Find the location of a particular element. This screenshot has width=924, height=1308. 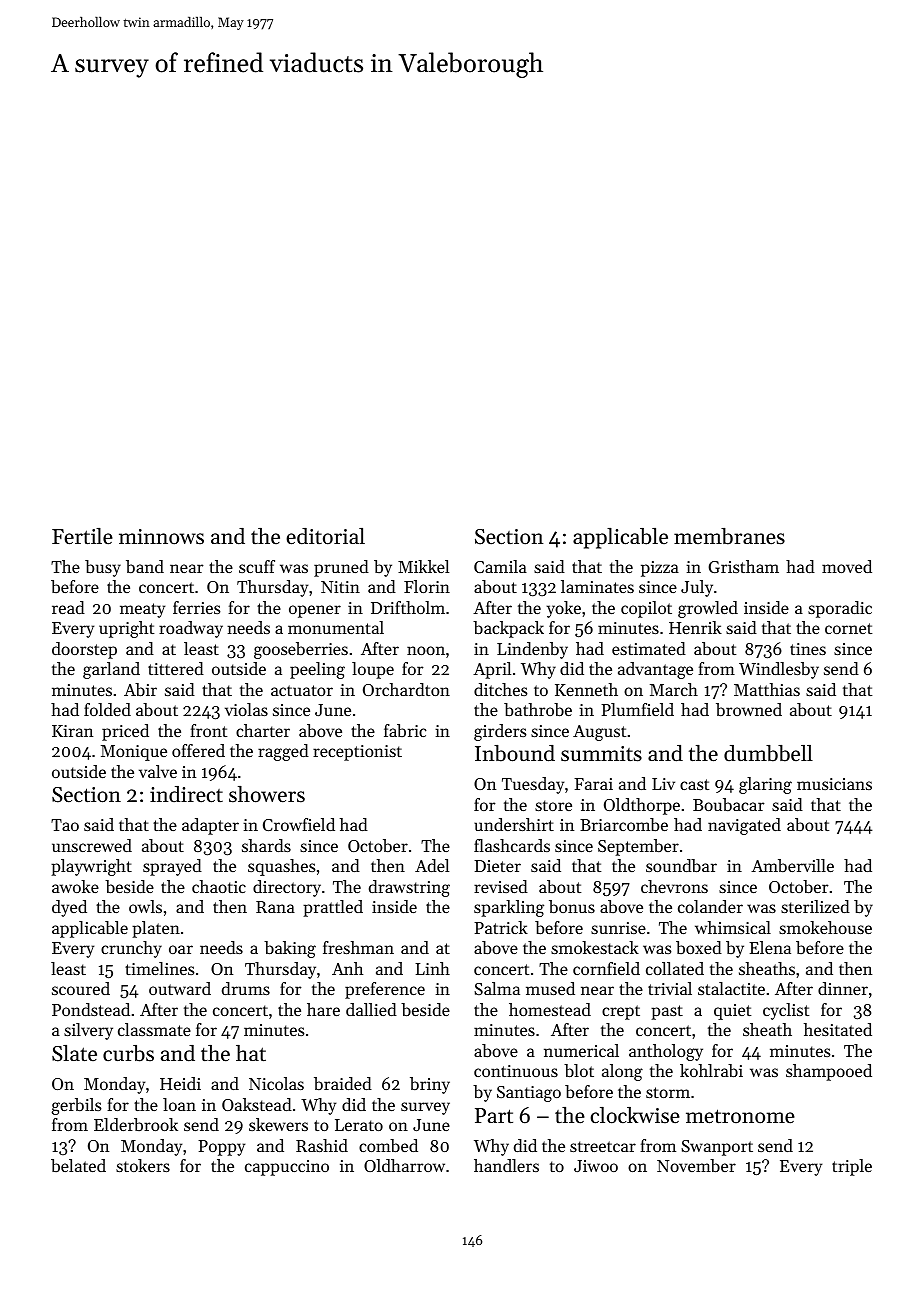

Camila is located at coordinates (500, 566).
